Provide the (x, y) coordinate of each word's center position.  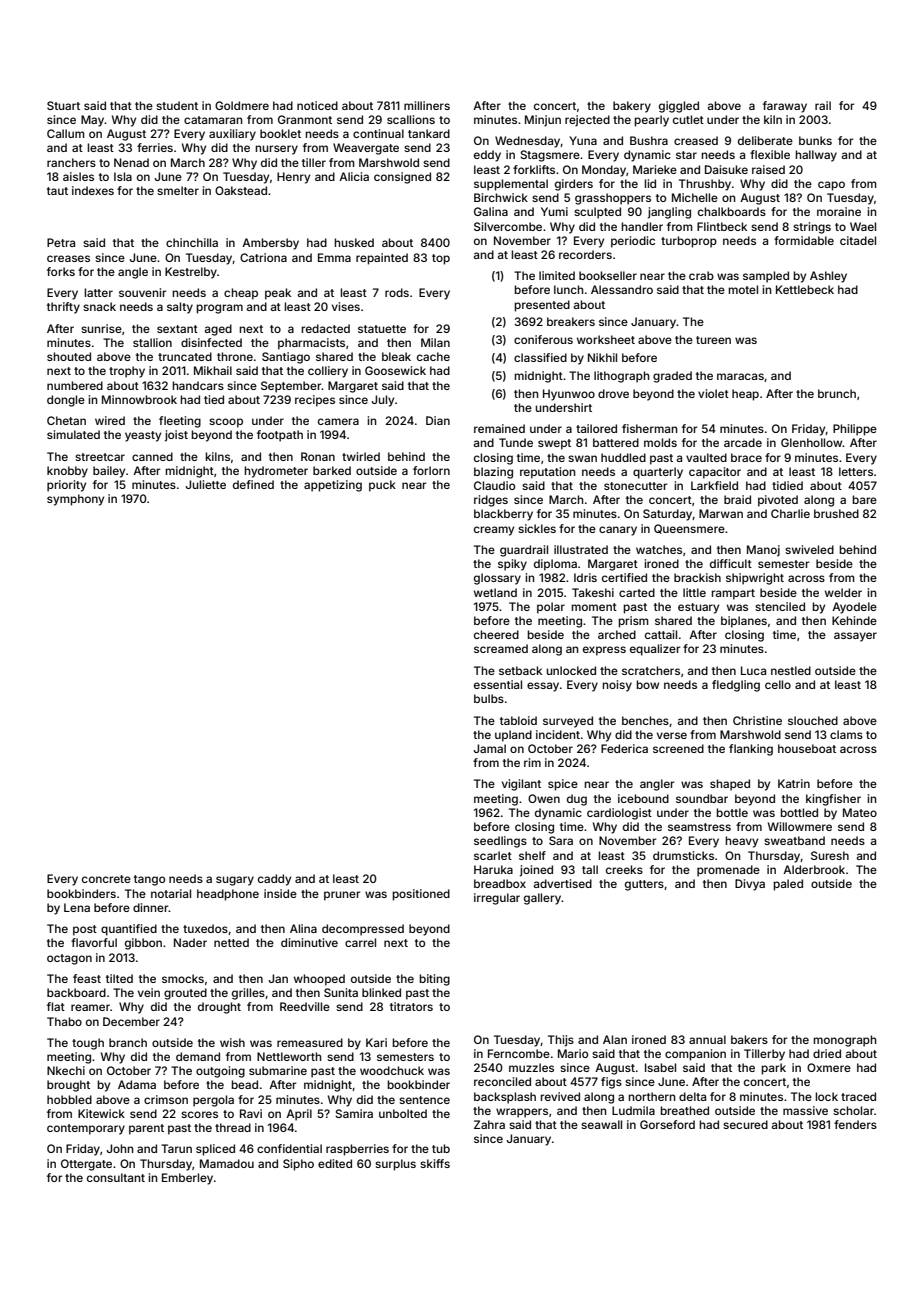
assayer (855, 637)
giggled (679, 107)
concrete (106, 879)
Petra (61, 242)
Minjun (543, 121)
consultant (116, 1177)
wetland (495, 592)
